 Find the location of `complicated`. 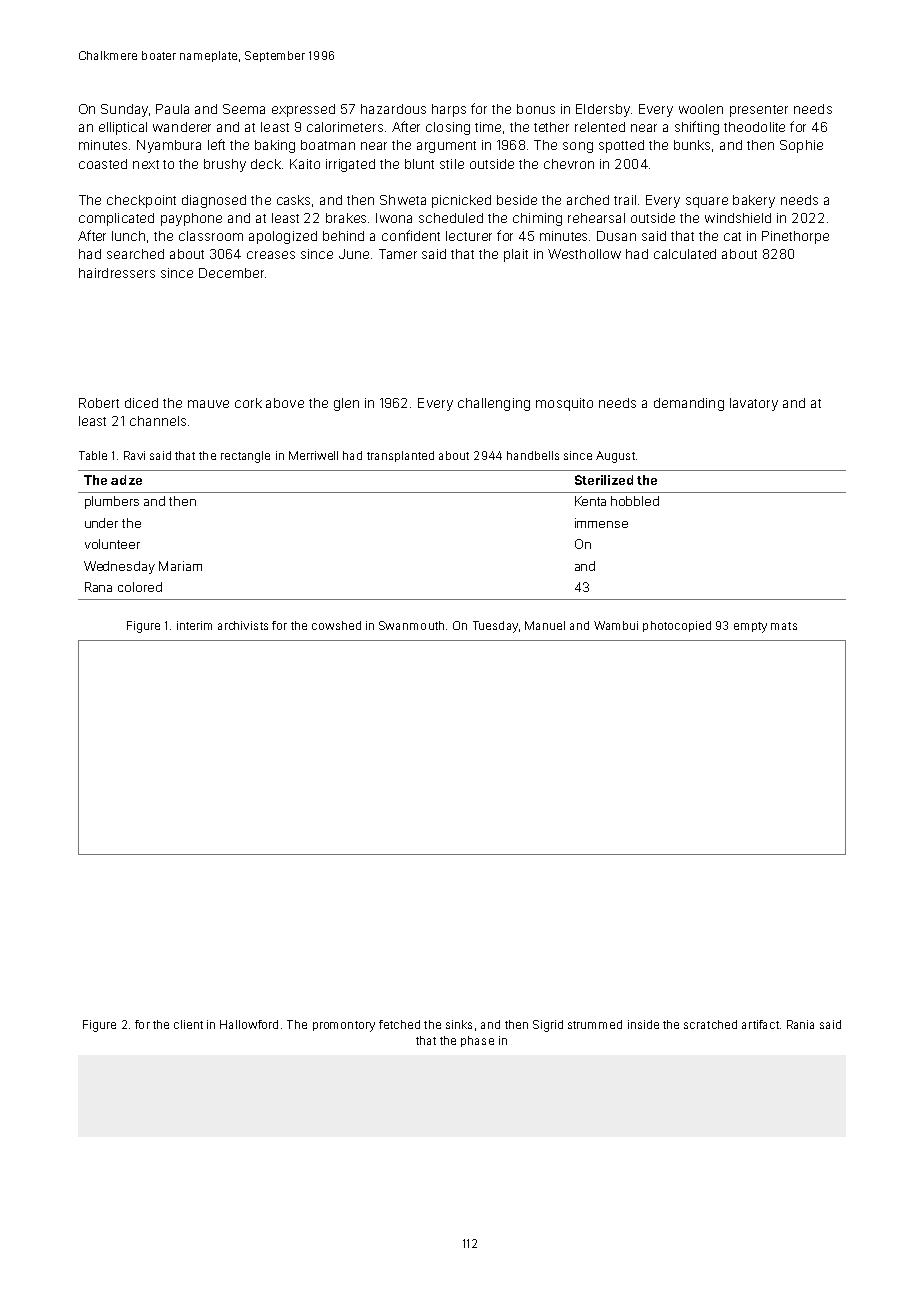

complicated is located at coordinates (116, 219).
